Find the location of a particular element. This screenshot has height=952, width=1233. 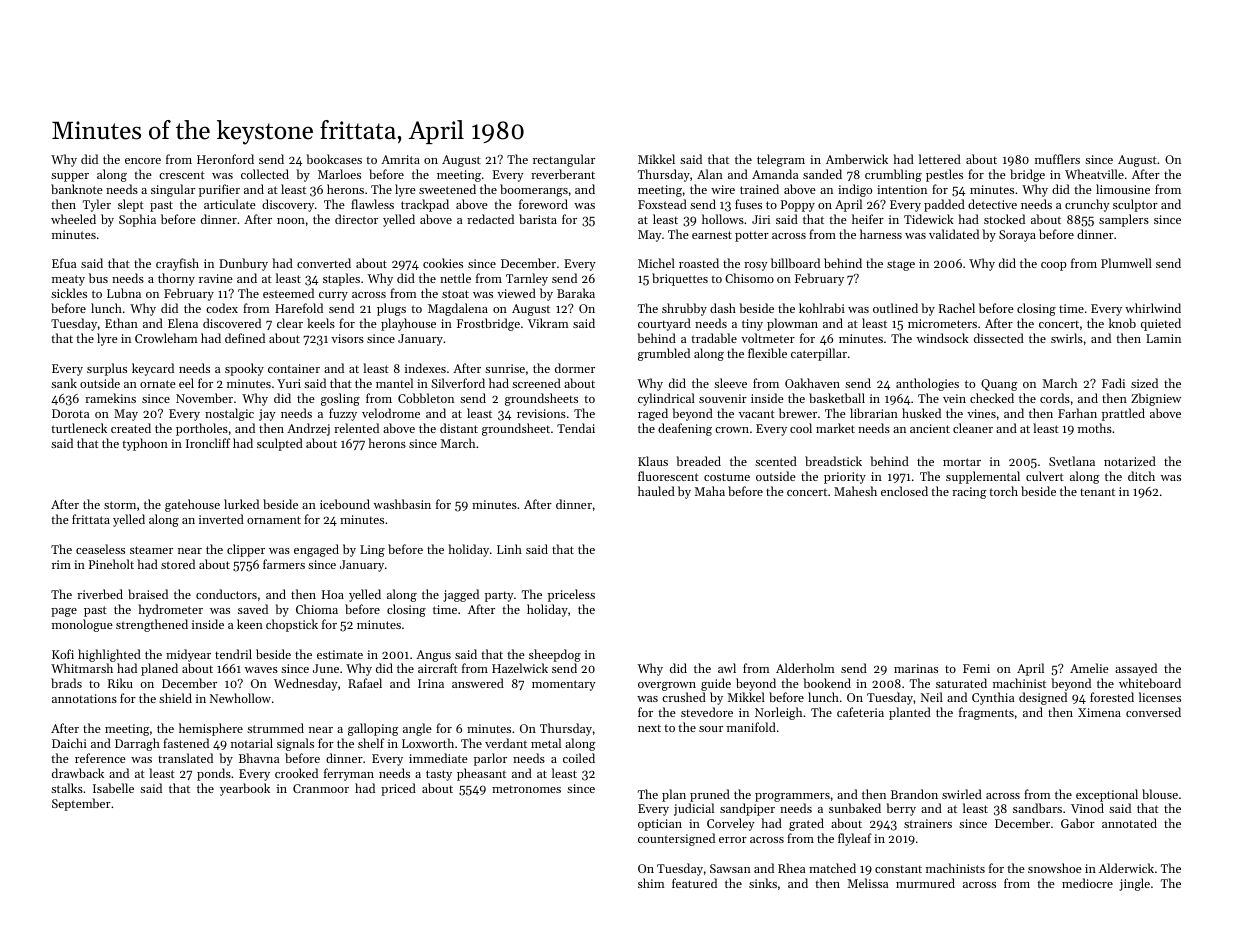

Foxstead is located at coordinates (662, 204).
